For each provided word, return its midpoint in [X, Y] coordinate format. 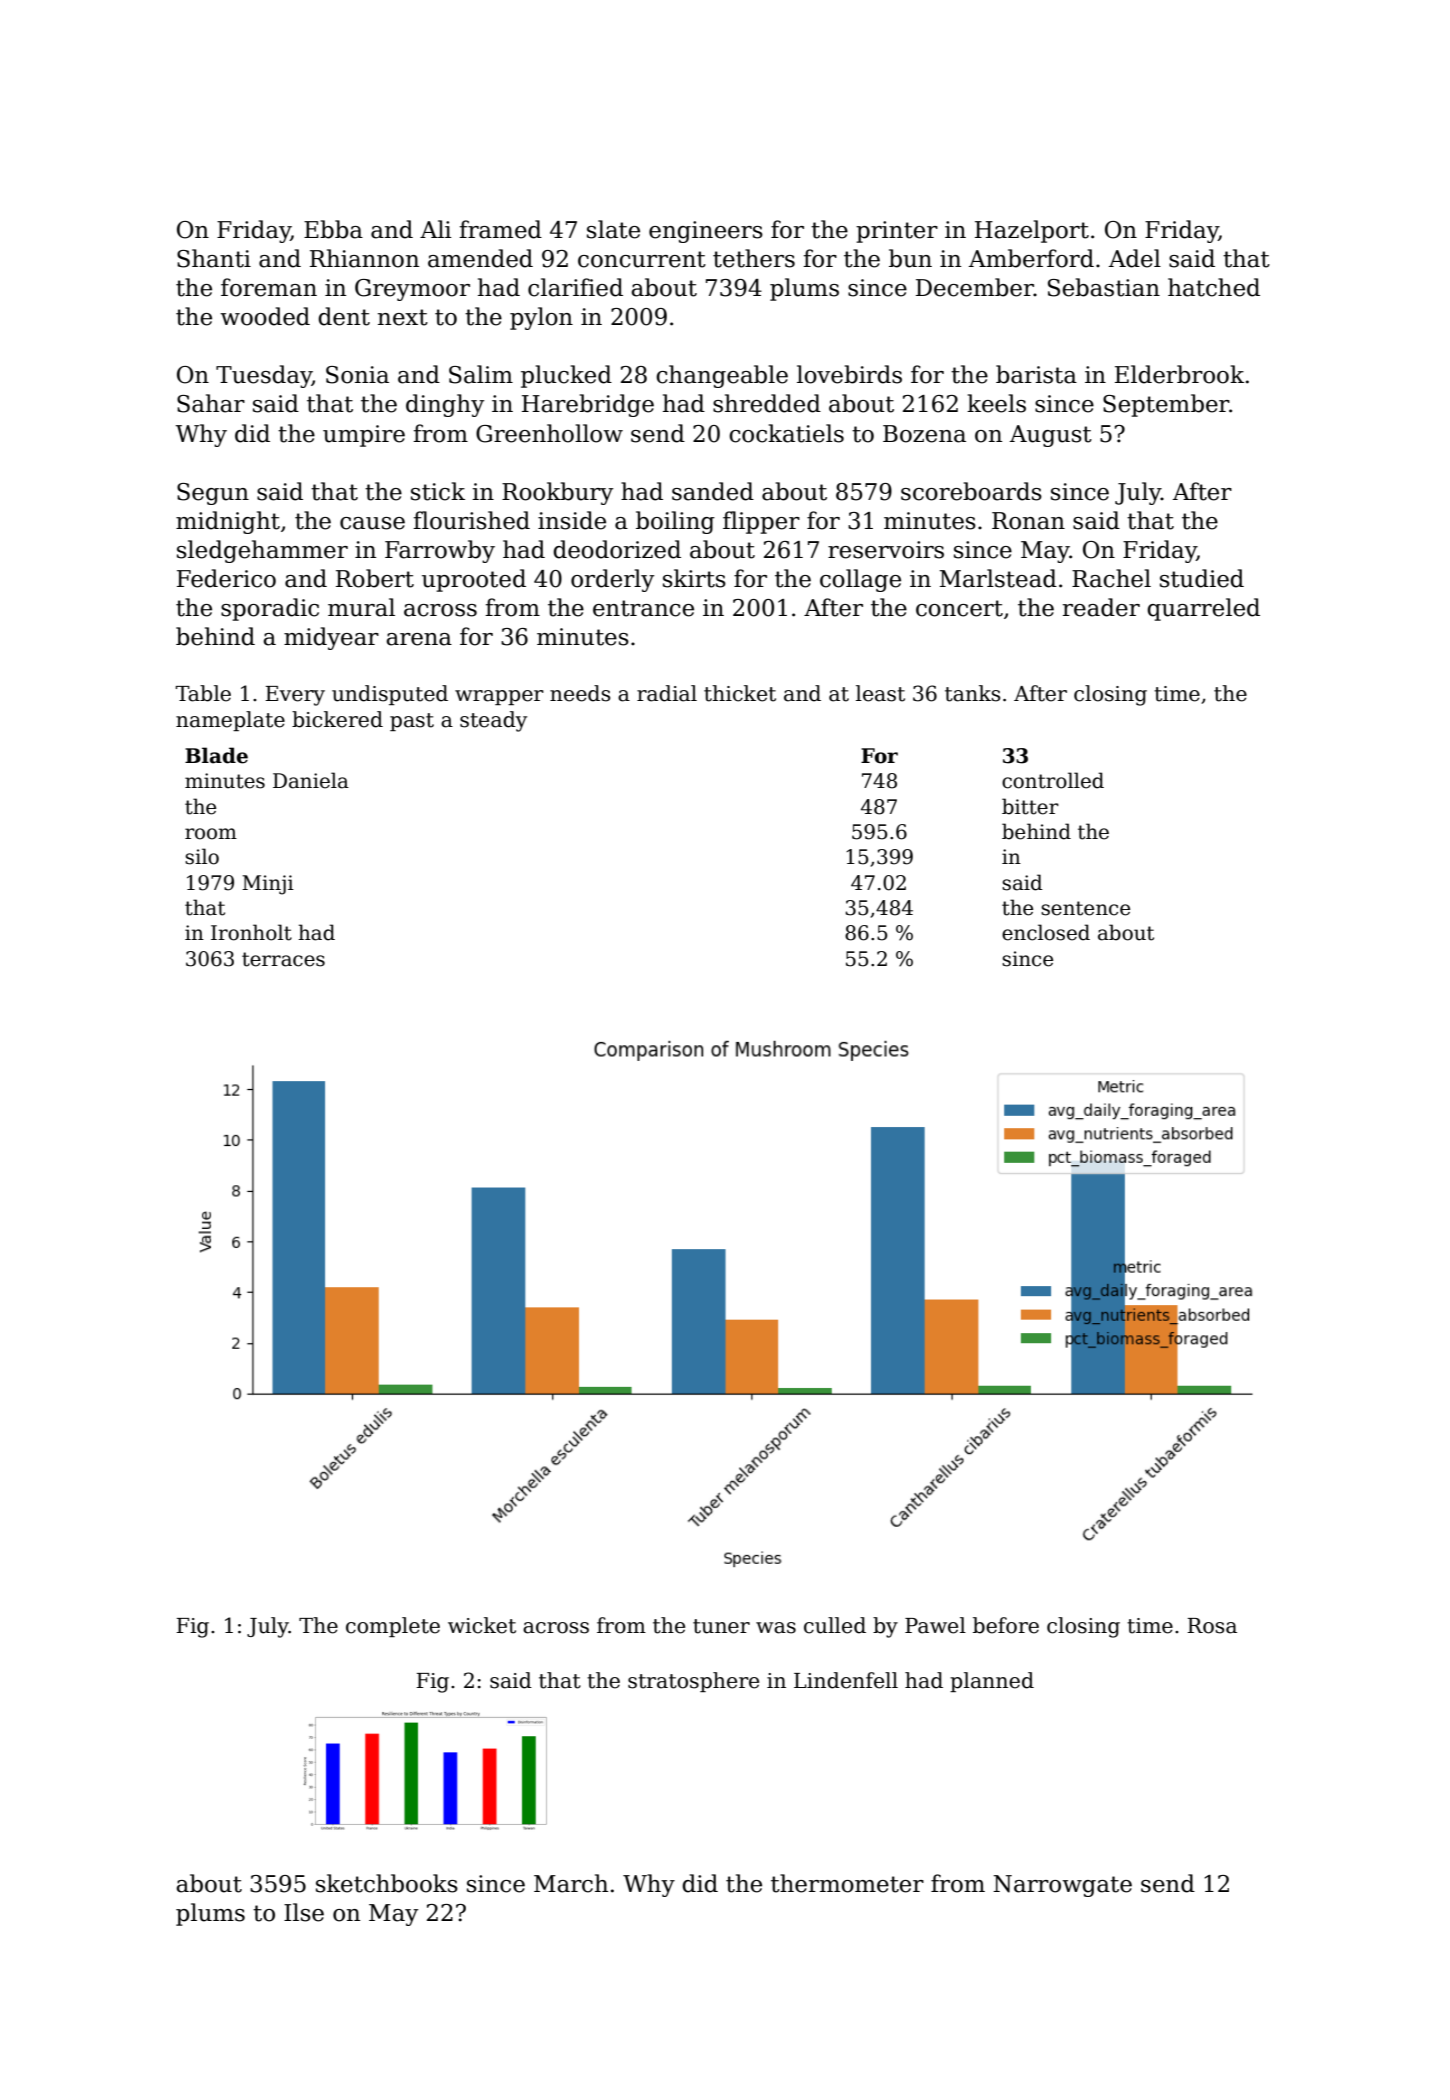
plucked [566, 376]
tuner [721, 1626]
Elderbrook [1179, 374]
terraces [283, 959]
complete [393, 1627]
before [1006, 1625]
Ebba [333, 229]
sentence [1085, 908]
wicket [482, 1625]
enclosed [1046, 932]
